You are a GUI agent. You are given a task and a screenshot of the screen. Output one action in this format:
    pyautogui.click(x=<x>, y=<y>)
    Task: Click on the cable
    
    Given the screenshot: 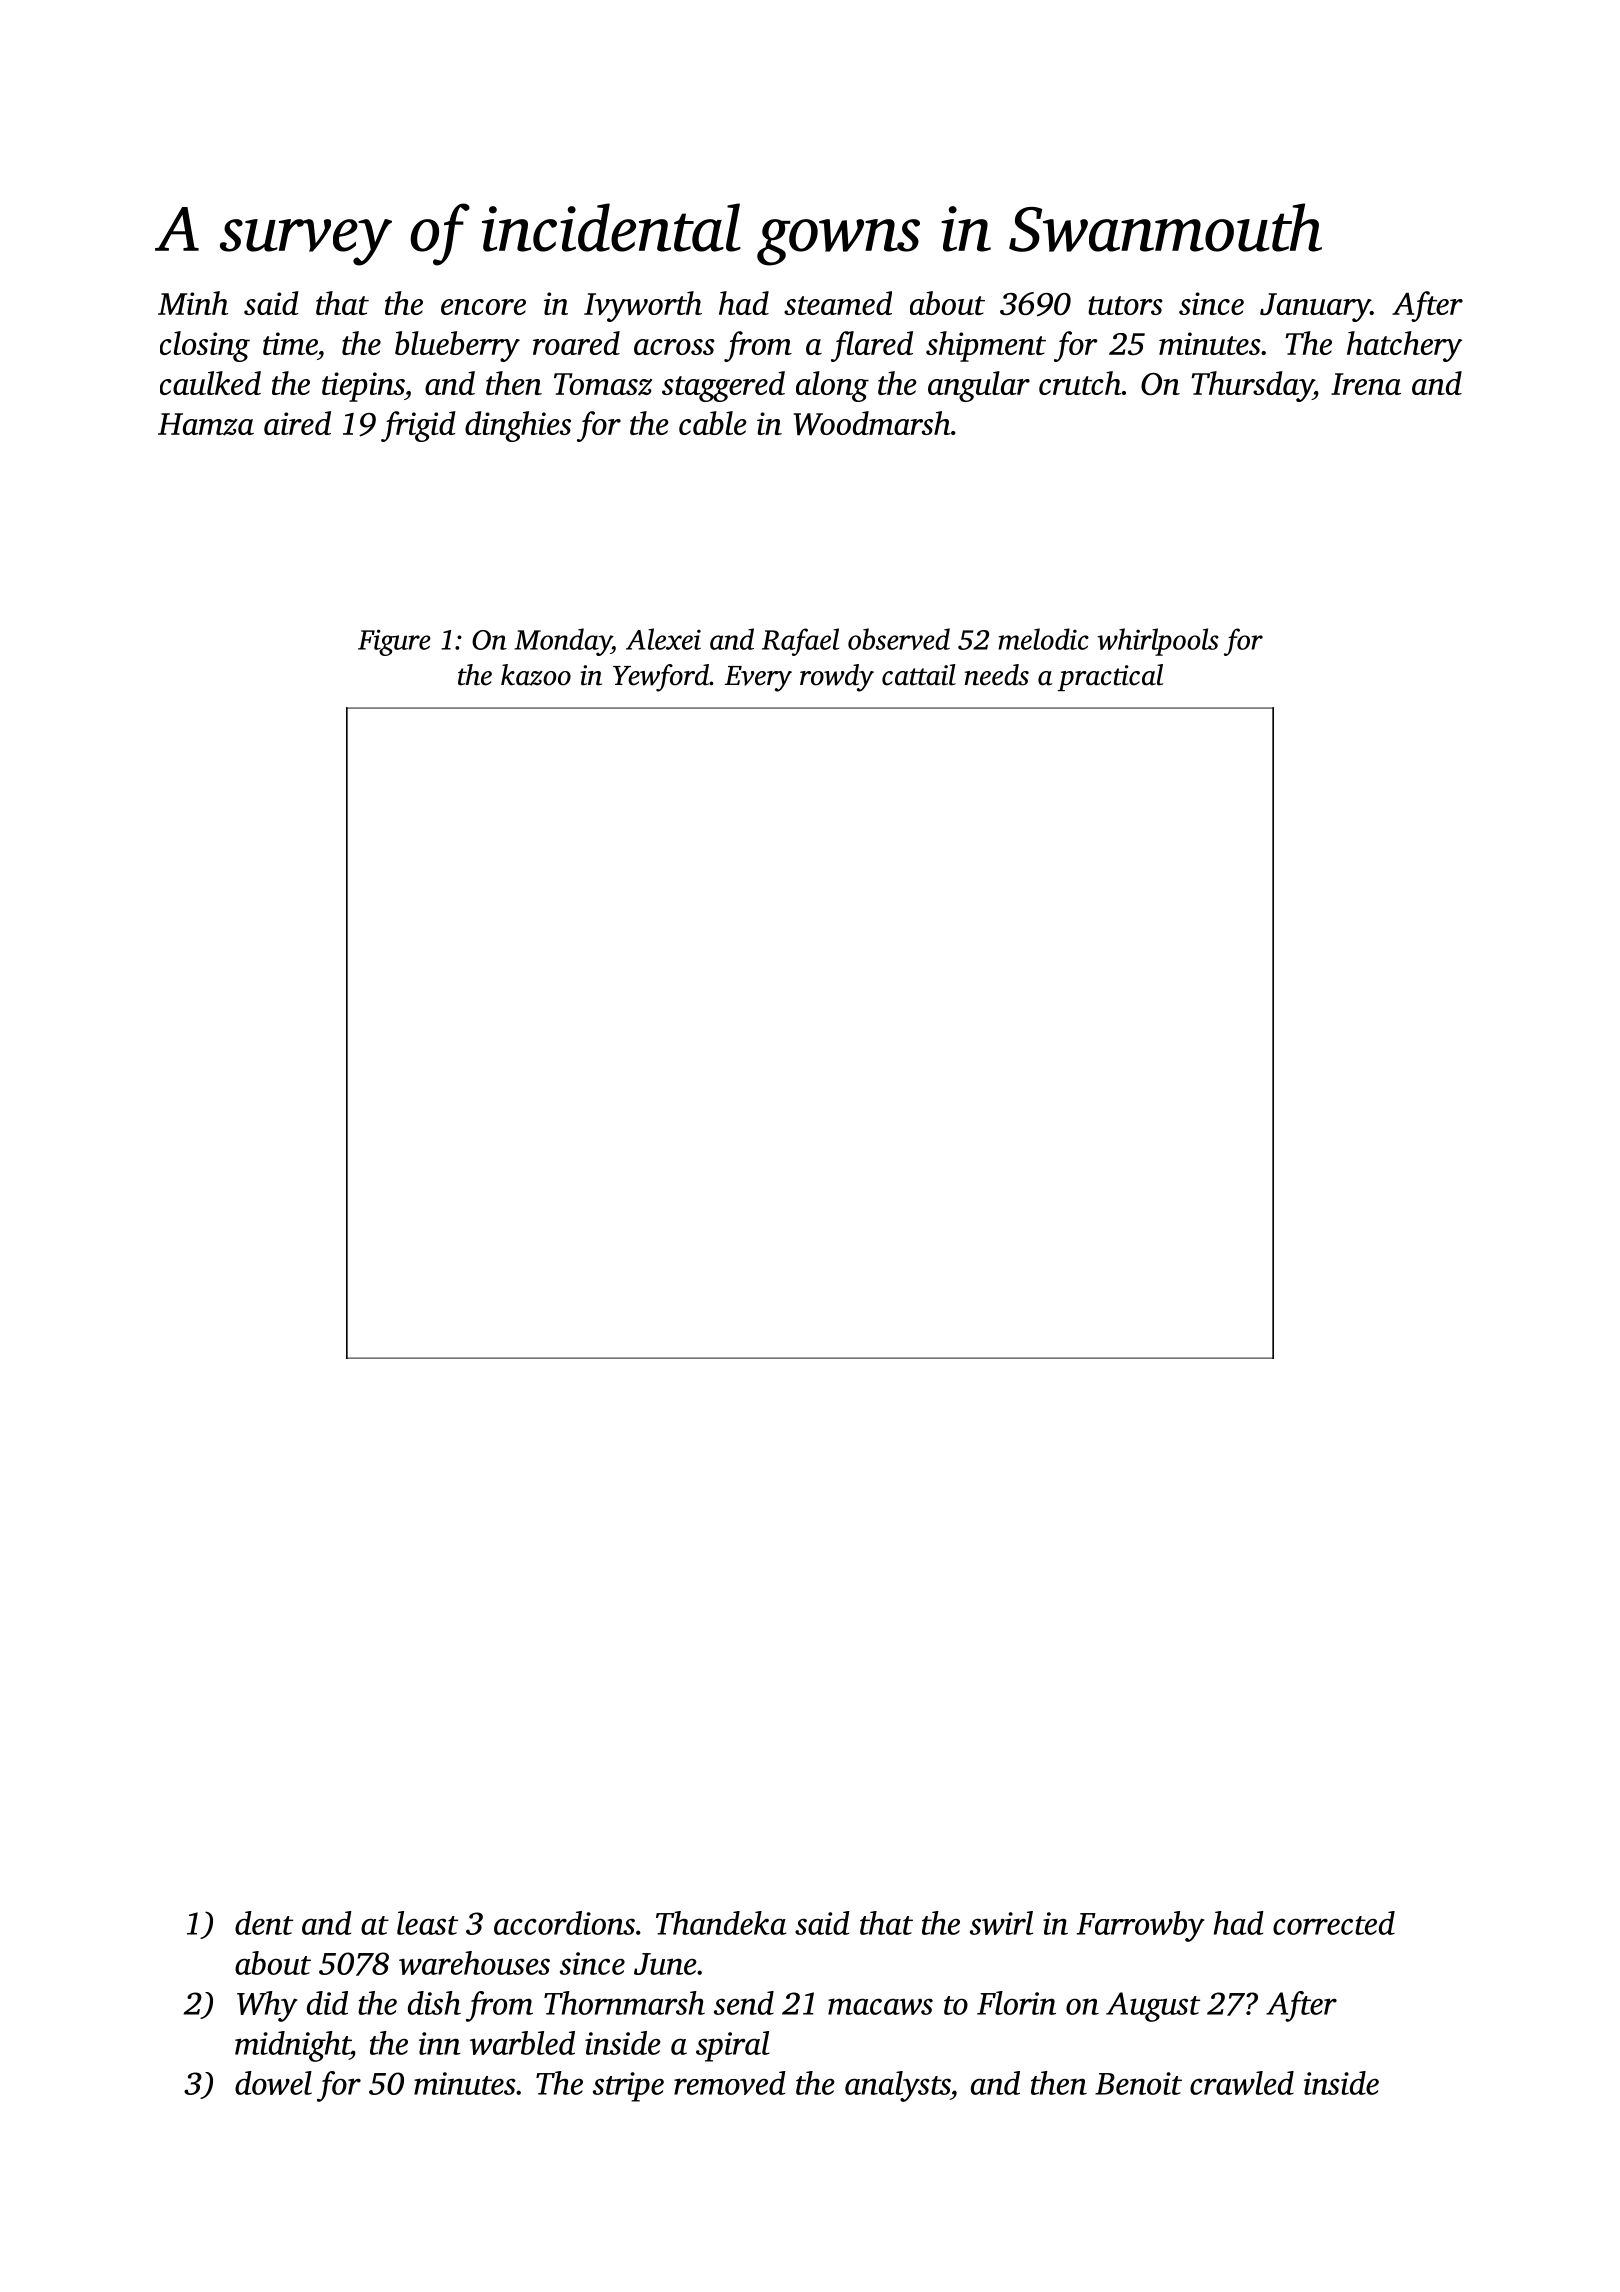 What is the action you would take?
    pyautogui.click(x=713, y=423)
